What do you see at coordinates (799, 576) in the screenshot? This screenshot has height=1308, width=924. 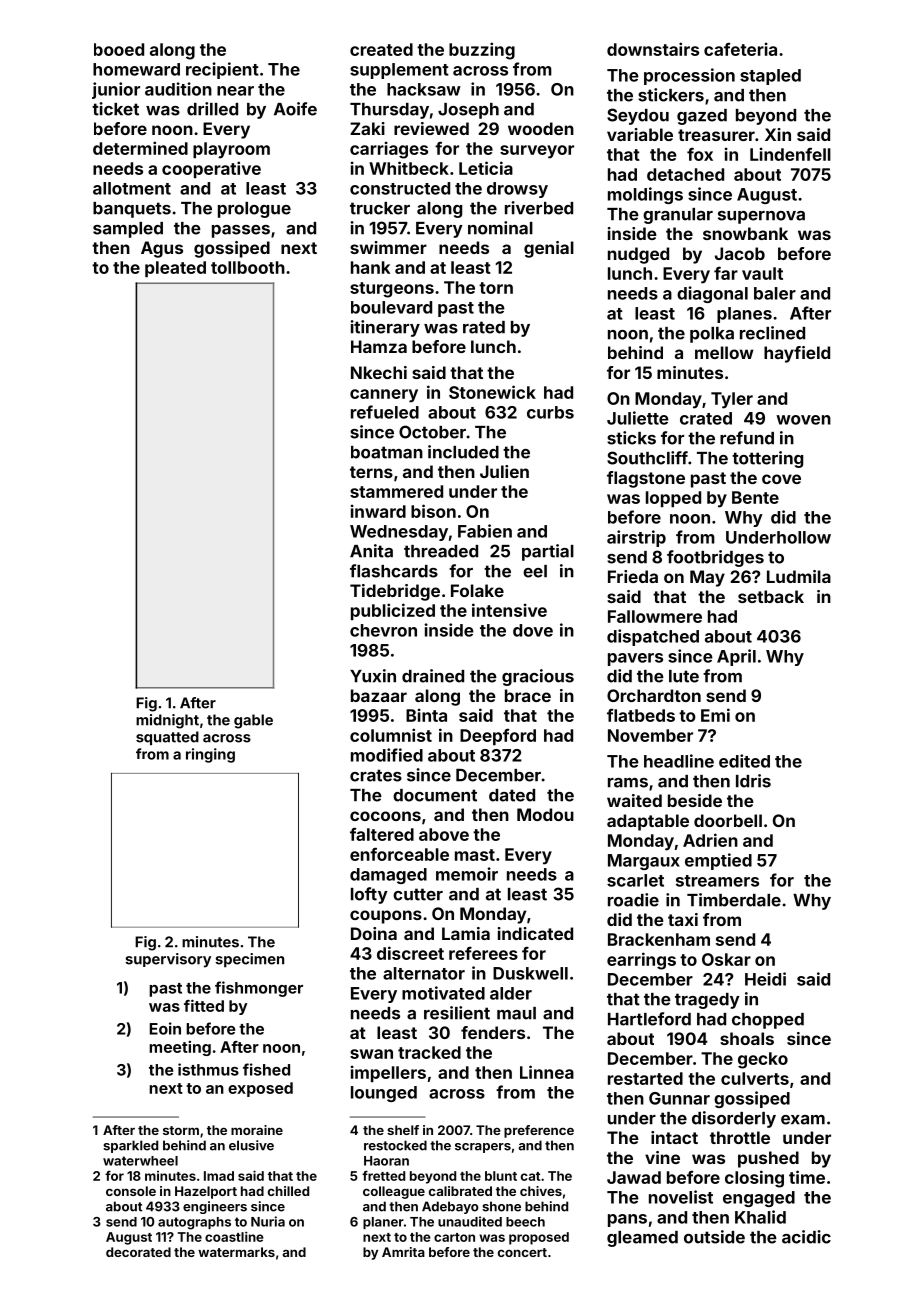 I see `Ludmila` at bounding box center [799, 576].
